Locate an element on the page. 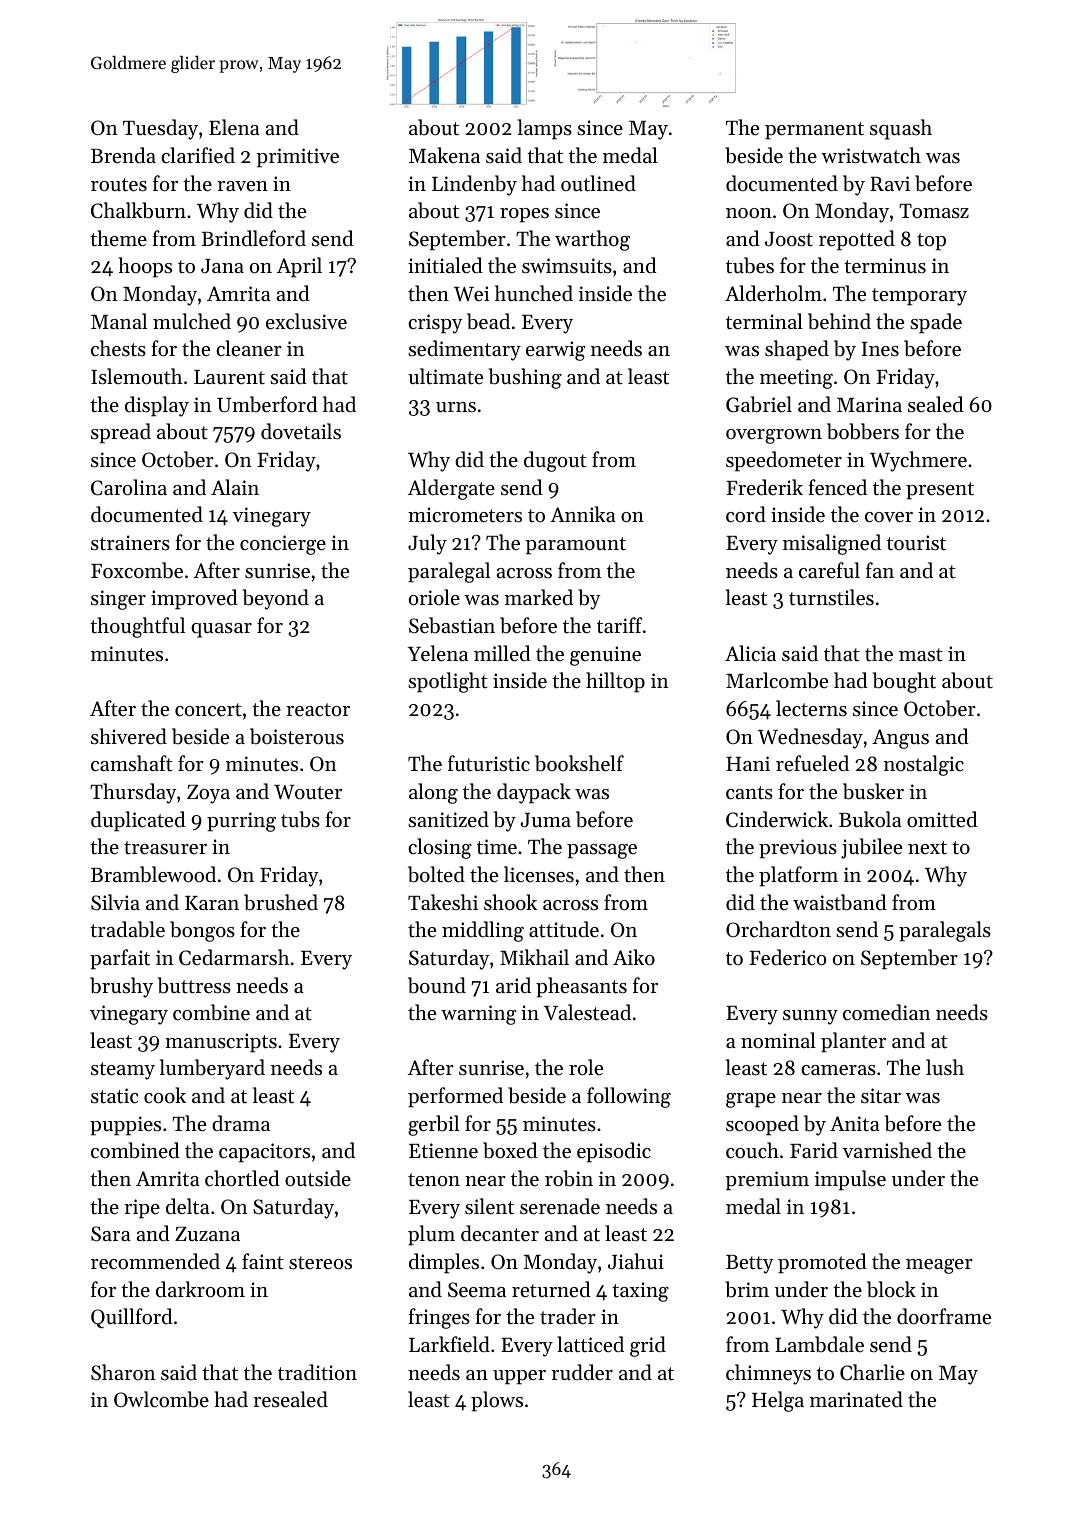 This page has width=1084, height=1533. role is located at coordinates (586, 1067).
